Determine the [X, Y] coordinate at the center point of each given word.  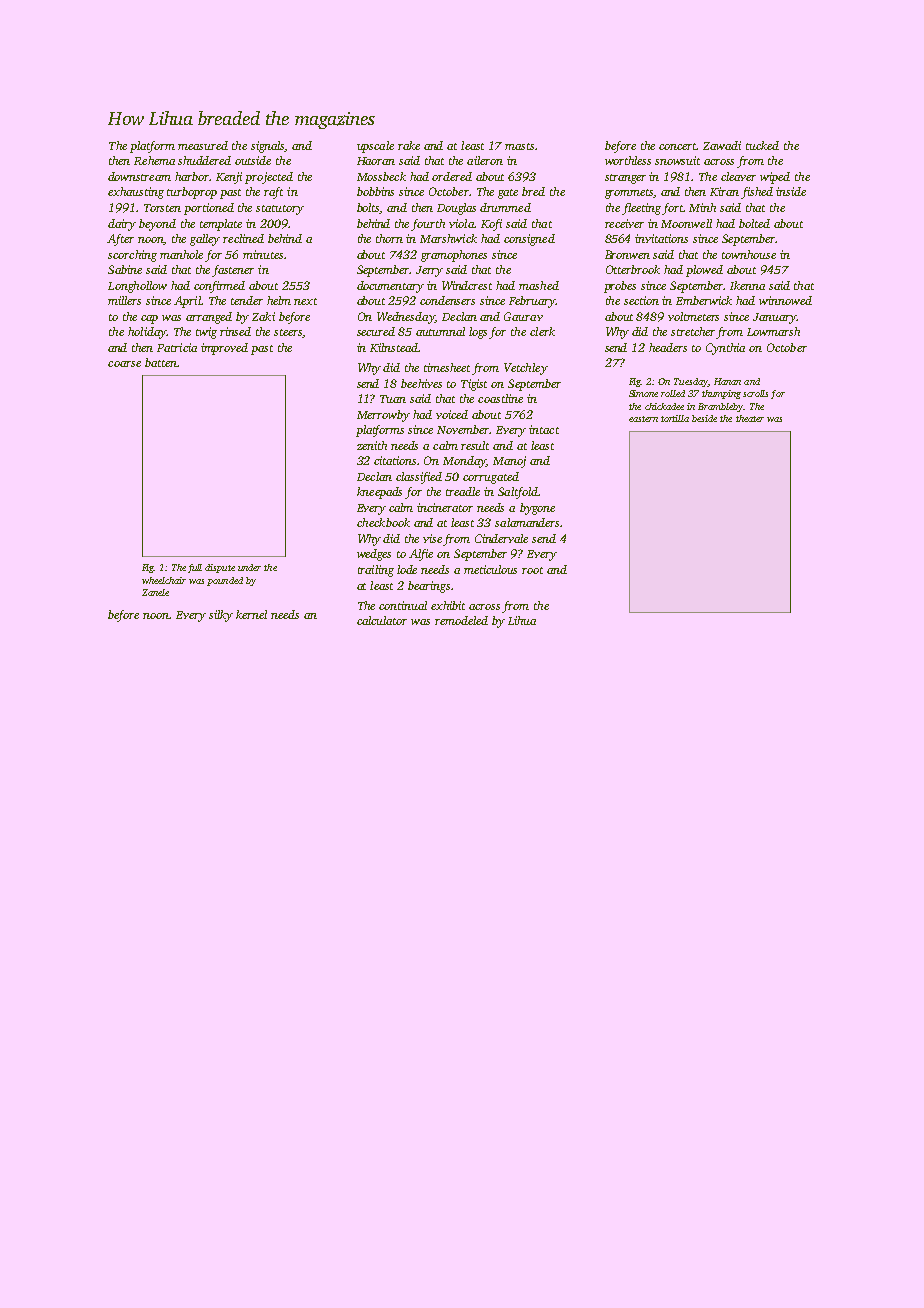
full [195, 568]
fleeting [641, 209]
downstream [139, 176]
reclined [243, 238]
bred [533, 191]
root [532, 570]
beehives [421, 383]
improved [224, 349]
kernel [251, 614]
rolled [673, 393]
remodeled [461, 620]
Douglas [456, 209]
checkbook [383, 522]
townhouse [749, 254]
